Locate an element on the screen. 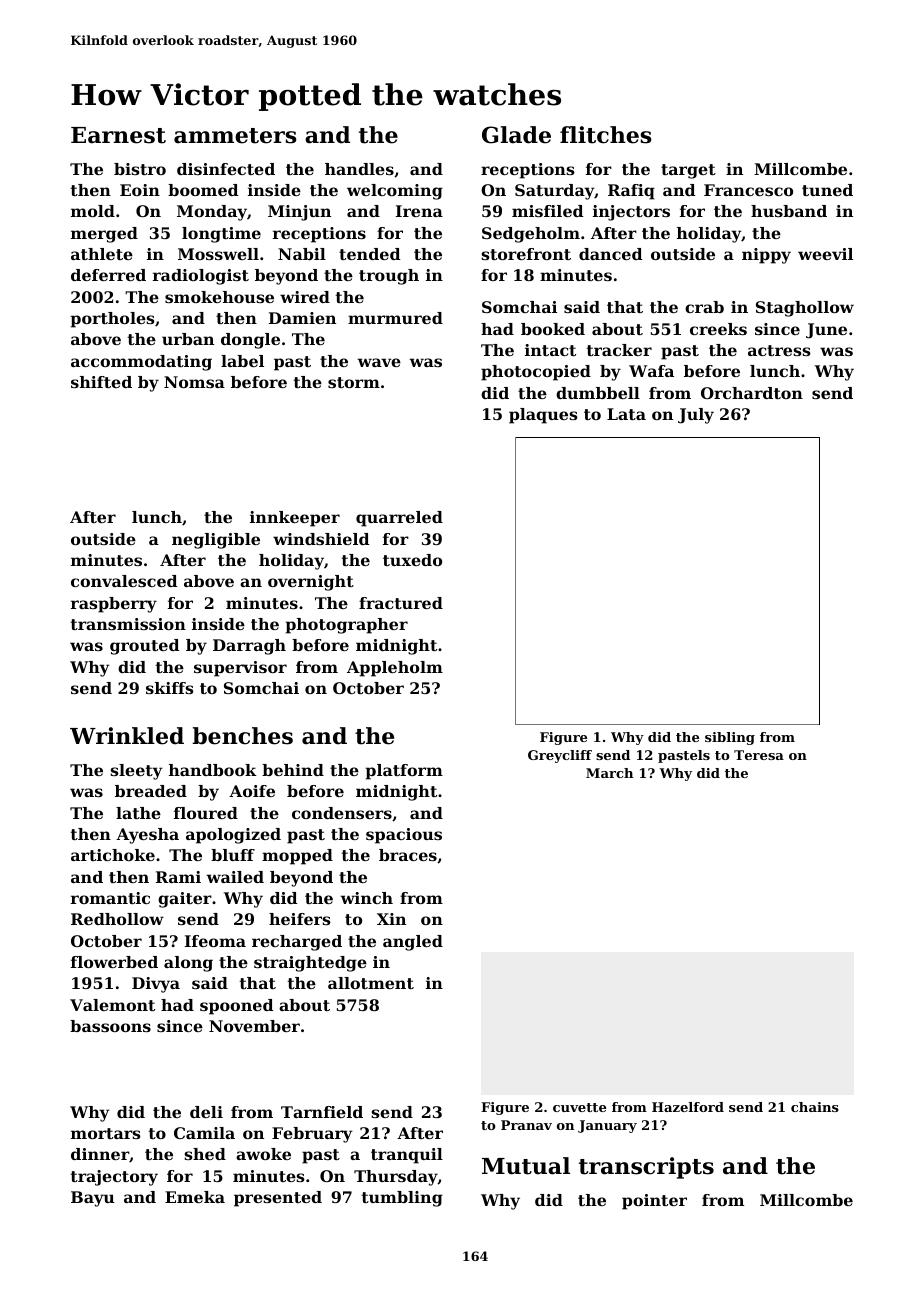 This screenshot has height=1308, width=924. June is located at coordinates (826, 331).
